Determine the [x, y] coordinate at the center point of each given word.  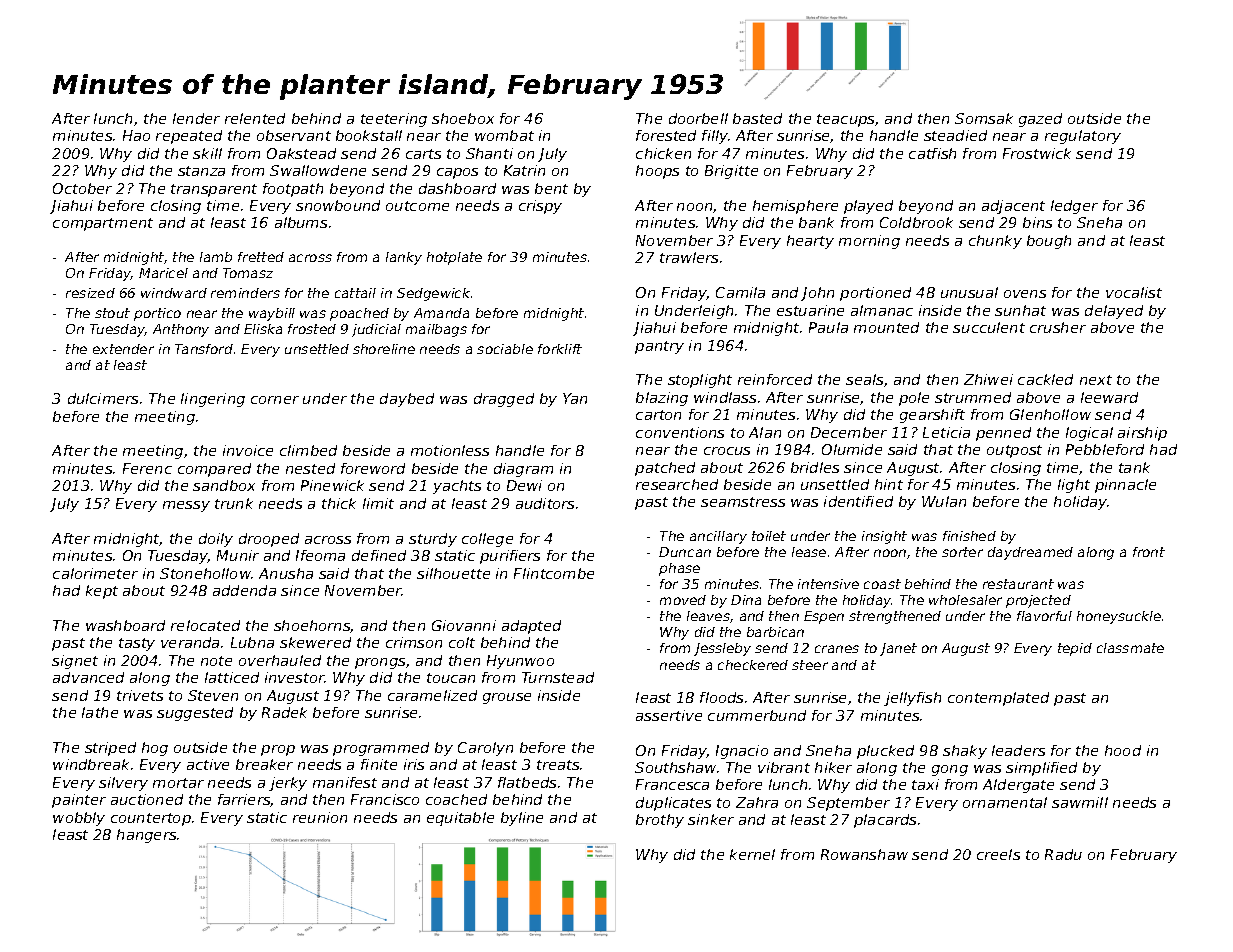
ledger [1074, 207]
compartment [103, 224]
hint [889, 484]
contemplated [998, 699]
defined [379, 555]
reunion [320, 817]
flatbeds [527, 782]
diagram [523, 470]
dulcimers [103, 398]
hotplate [454, 258]
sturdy [433, 540]
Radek [284, 712]
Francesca [672, 784]
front [1149, 552]
